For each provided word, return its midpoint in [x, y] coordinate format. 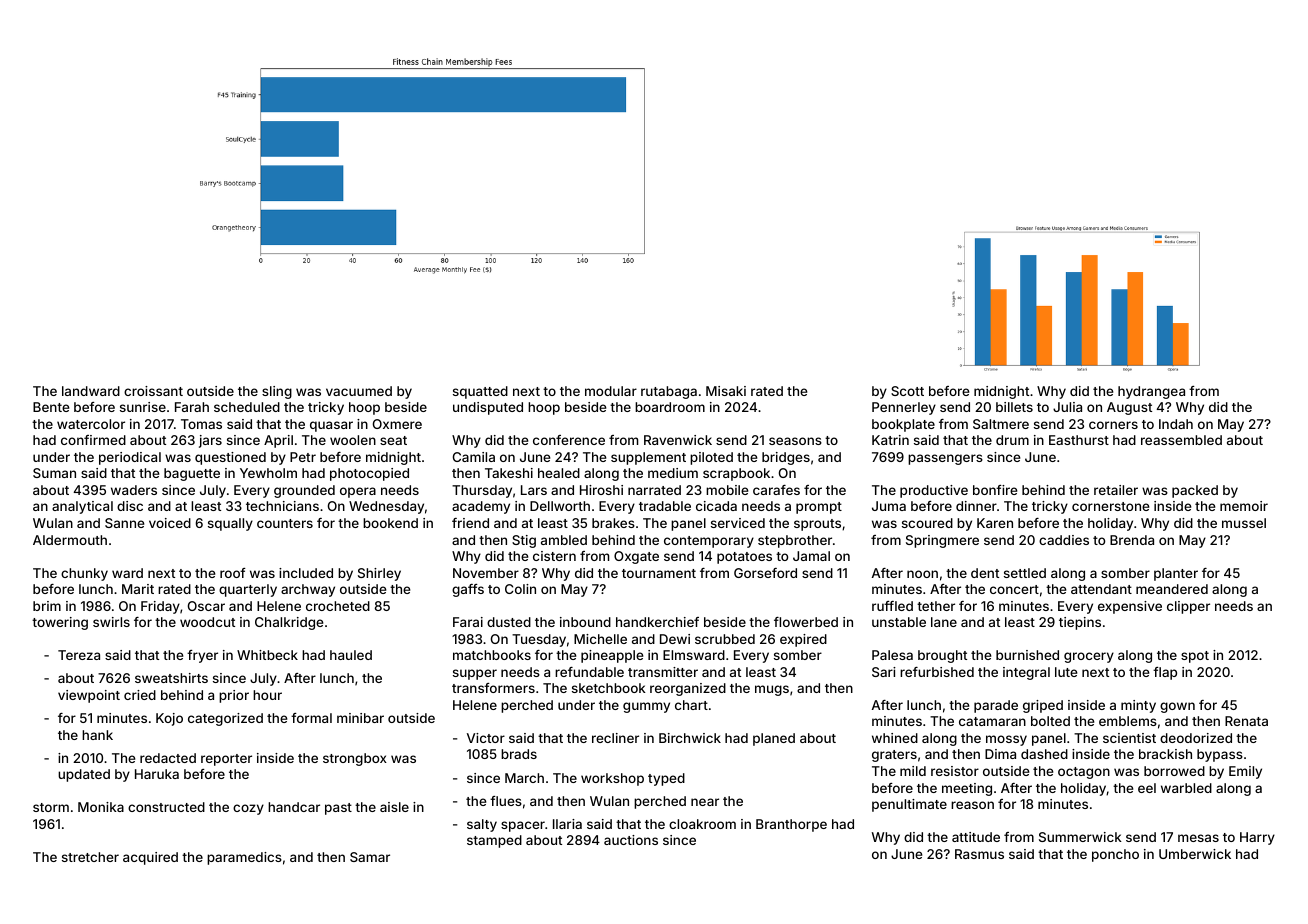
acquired [150, 858]
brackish [1165, 754]
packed [1195, 491]
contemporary [709, 542]
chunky [84, 574]
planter [1176, 574]
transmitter [663, 672]
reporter [226, 760]
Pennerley [904, 408]
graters [894, 756]
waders [134, 490]
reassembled [1181, 440]
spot [1195, 657]
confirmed [93, 440]
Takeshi [509, 473]
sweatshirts [171, 678]
